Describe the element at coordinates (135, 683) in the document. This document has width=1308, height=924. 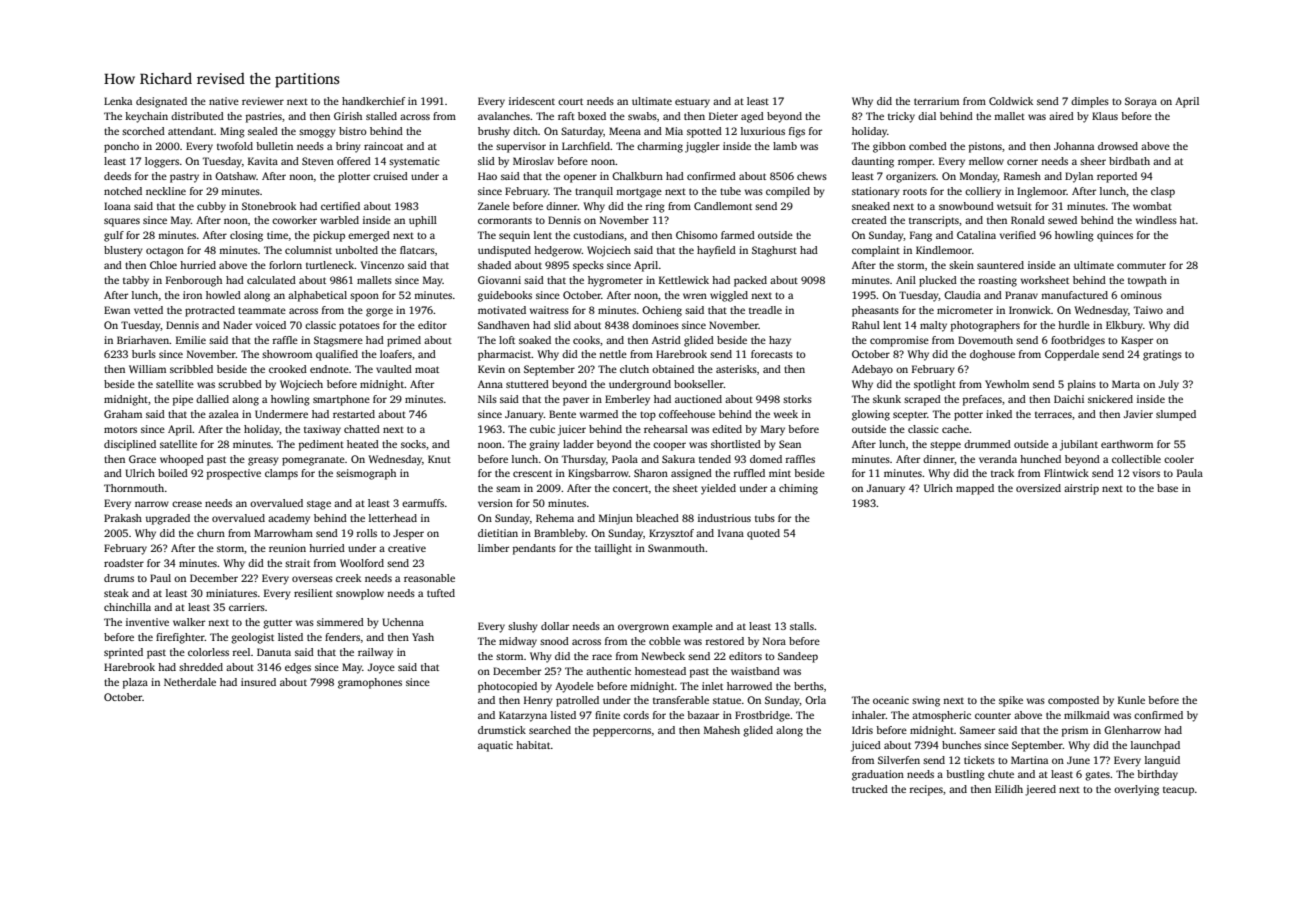
I see `plaza` at that location.
